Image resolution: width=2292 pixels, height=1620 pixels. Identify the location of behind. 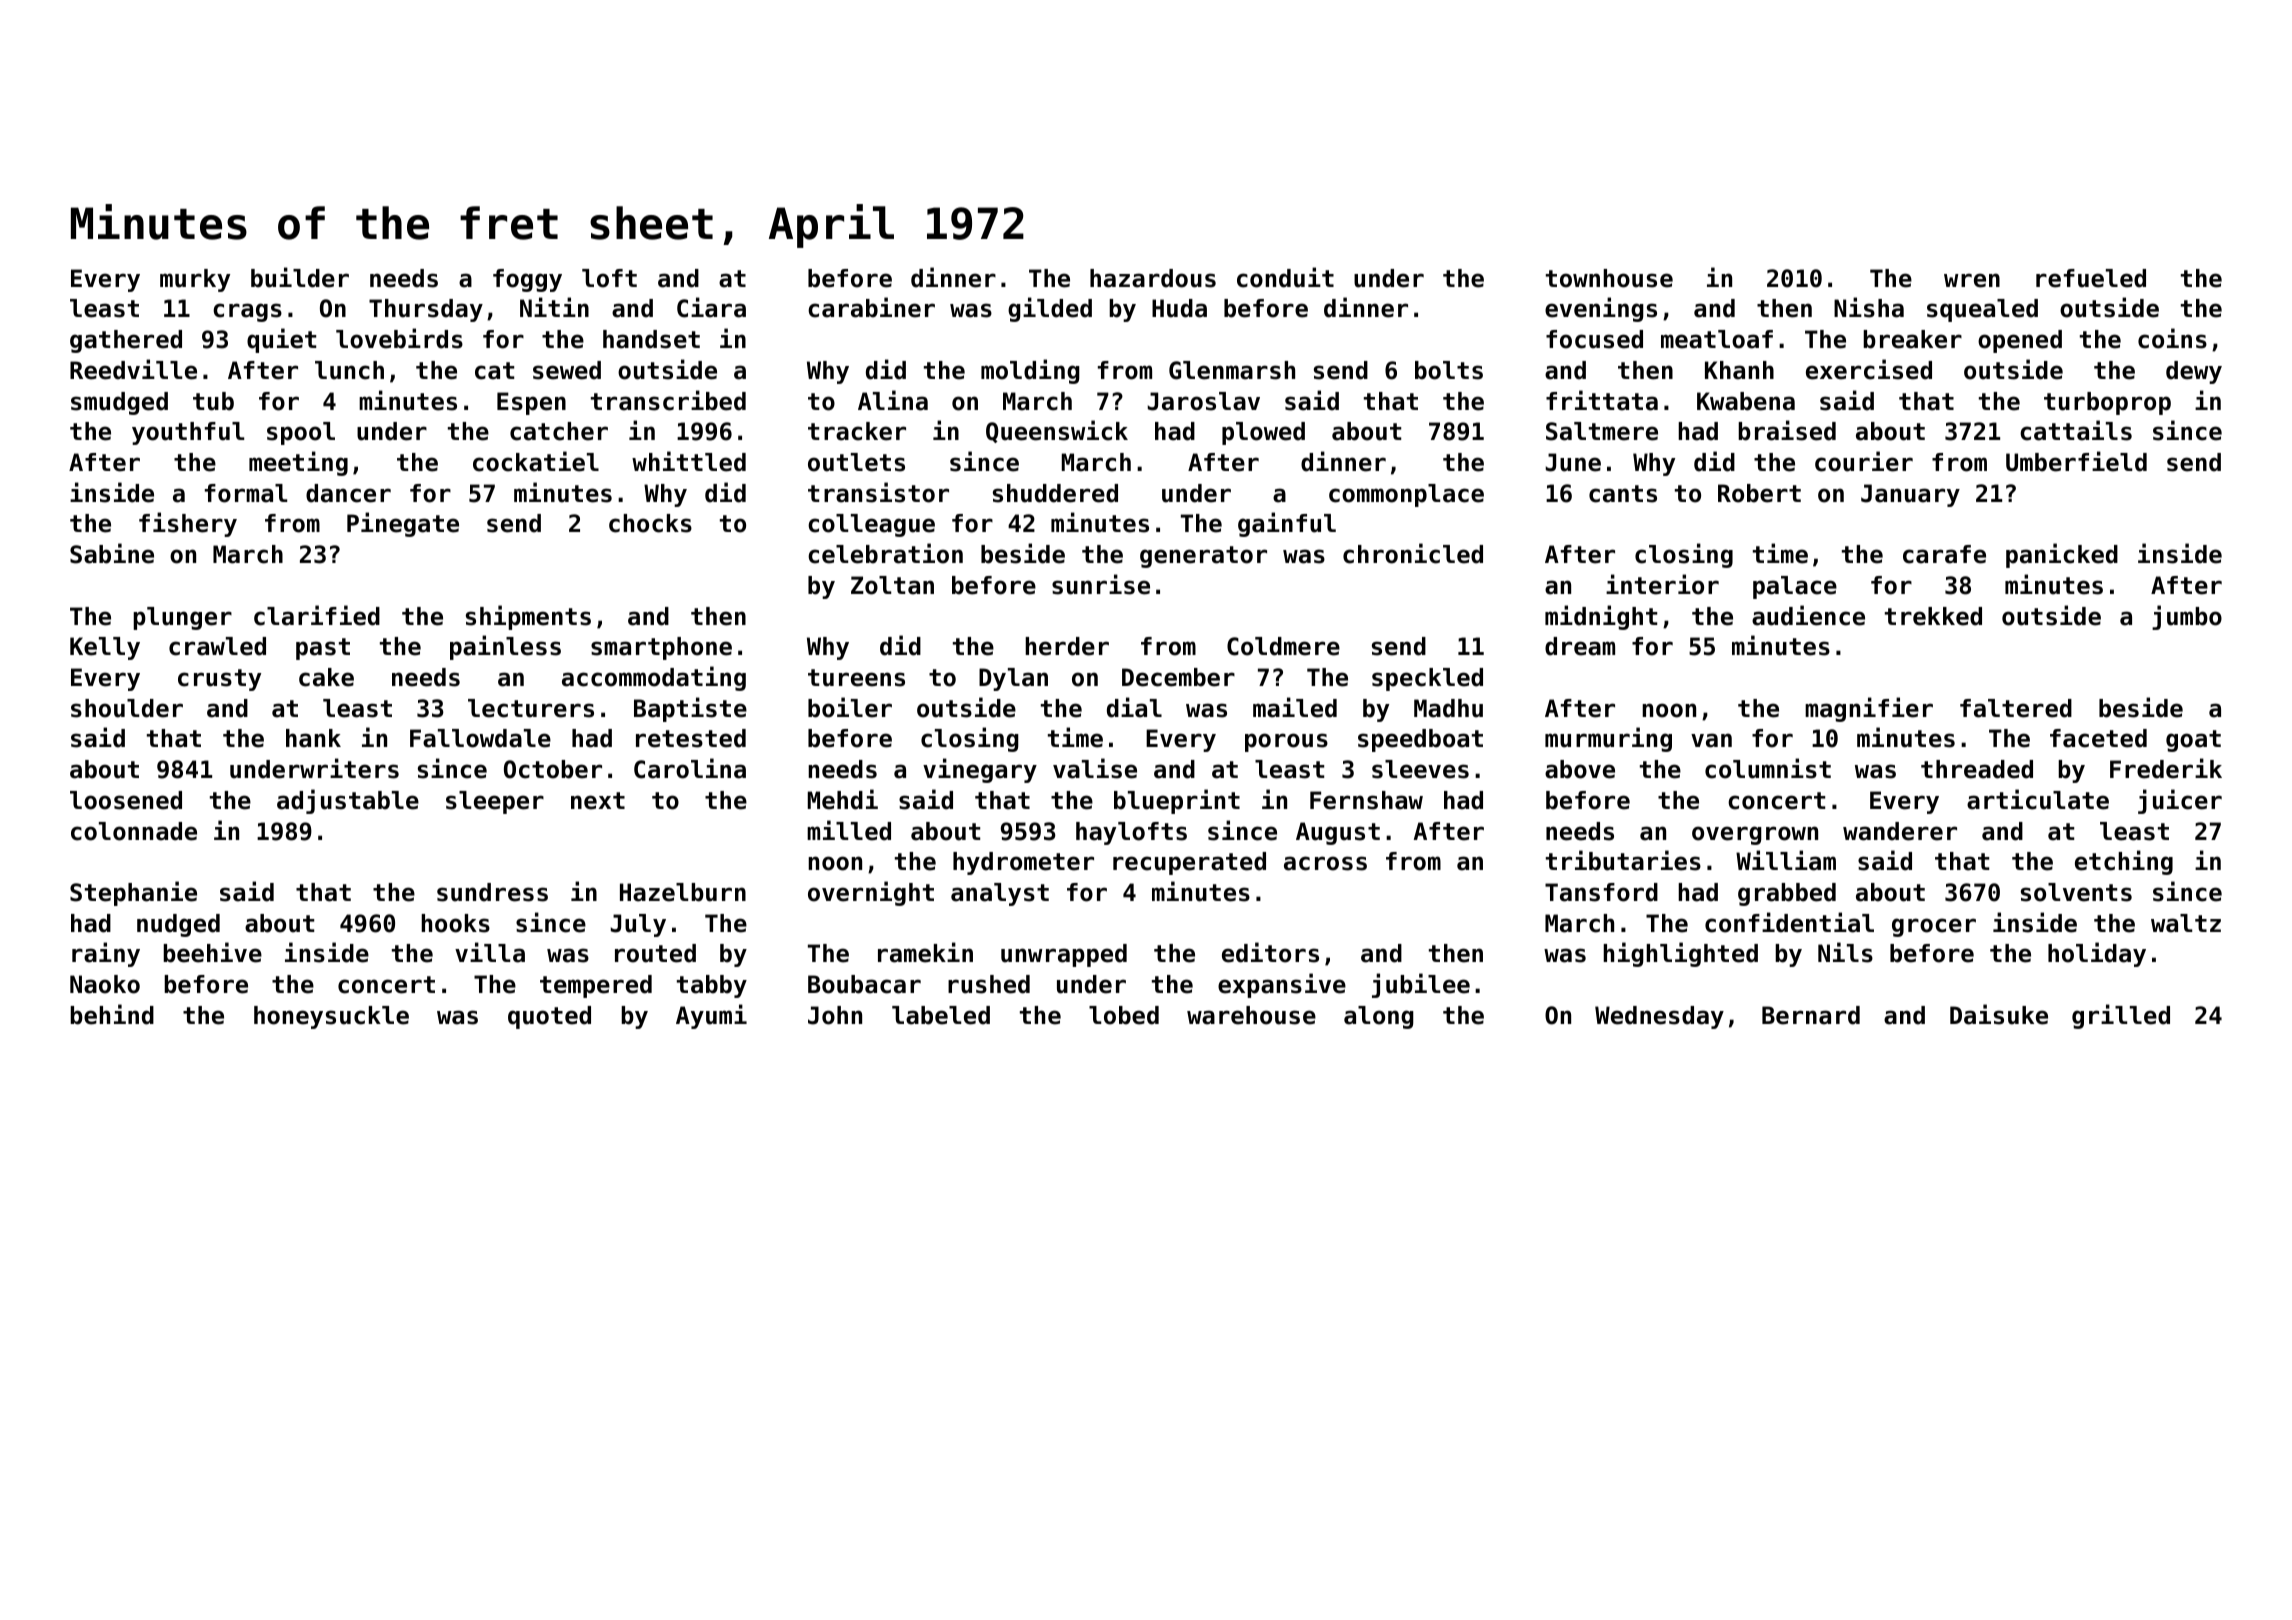
(112, 1014).
